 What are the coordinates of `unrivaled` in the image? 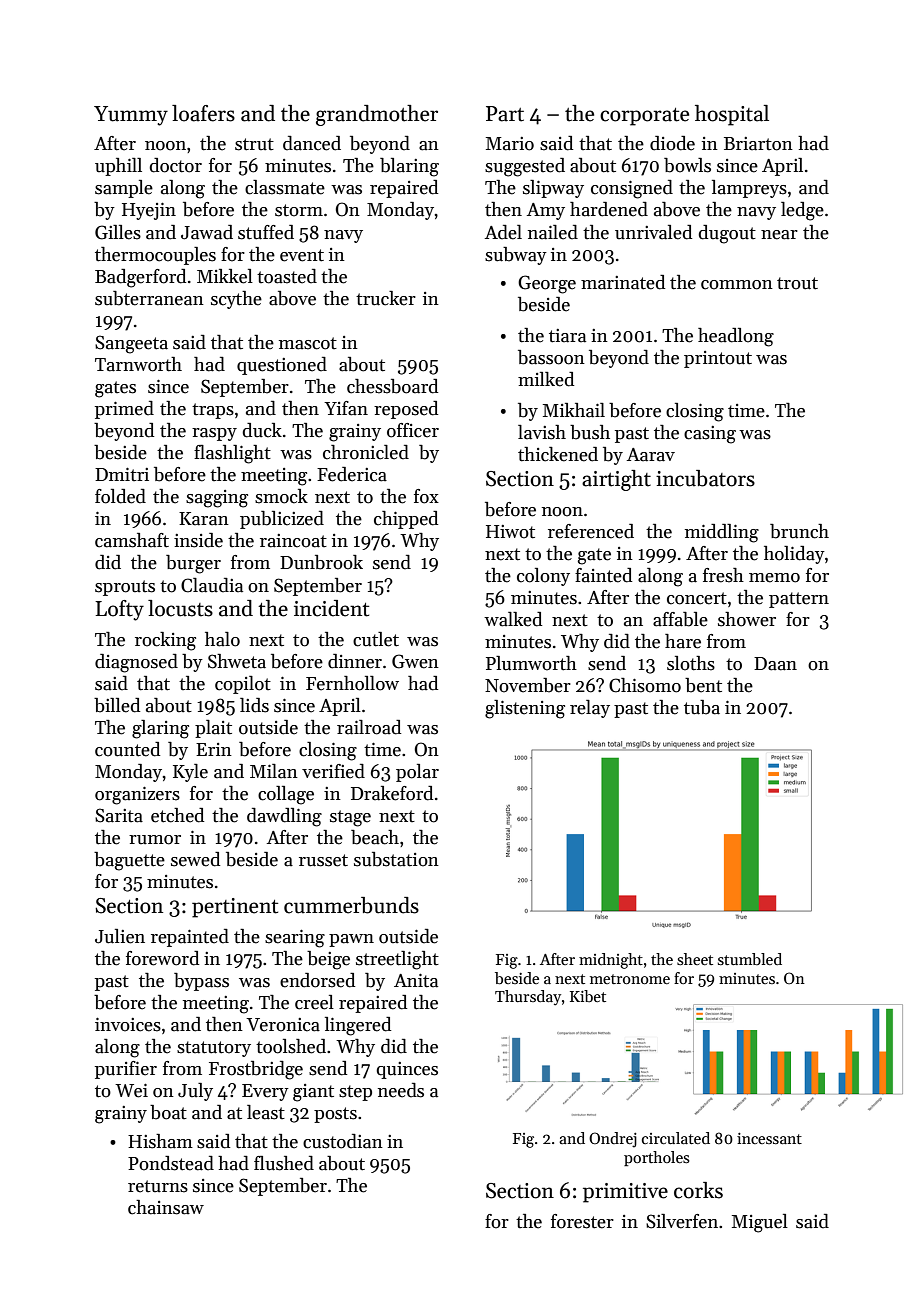 It's located at (653, 232).
